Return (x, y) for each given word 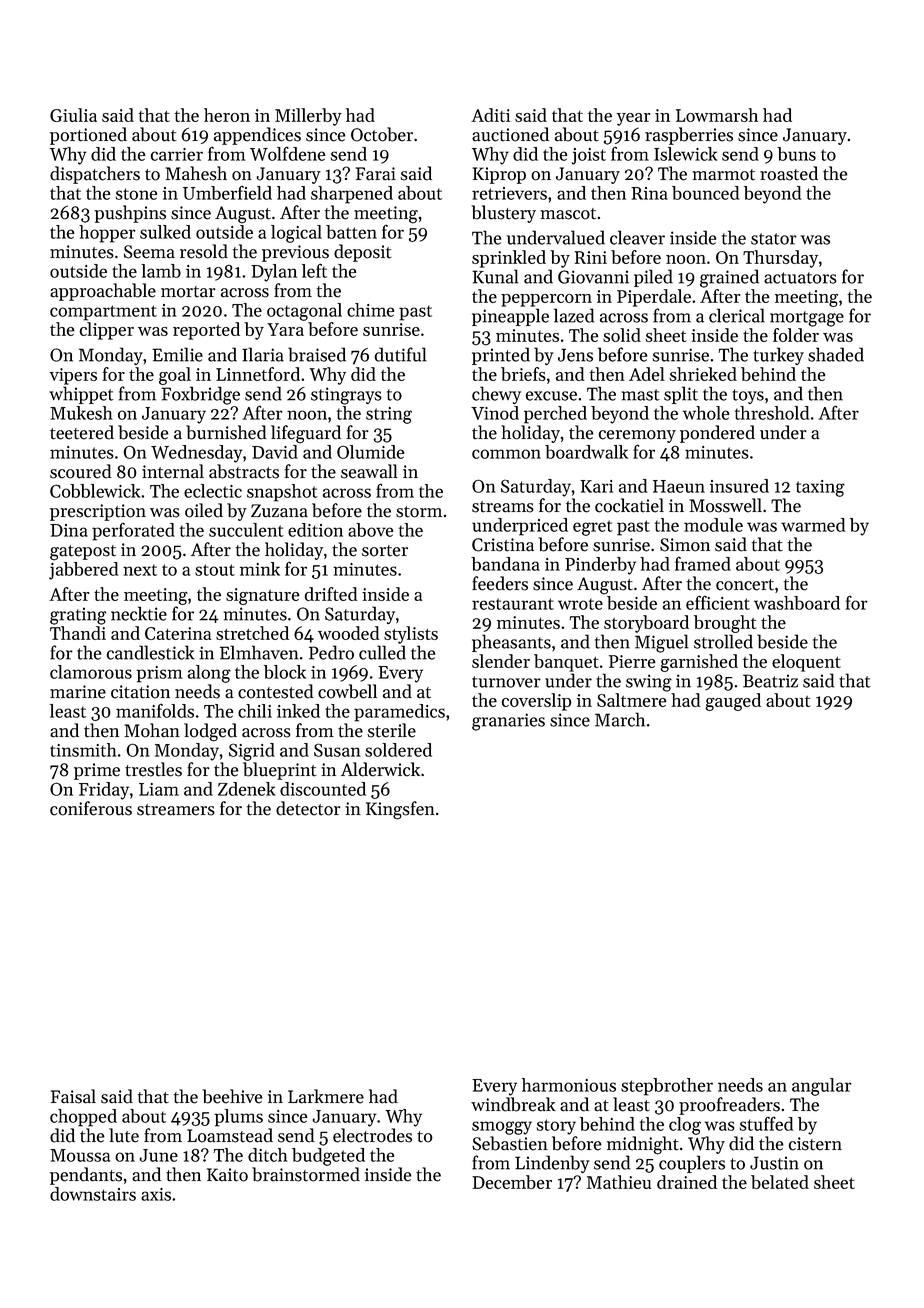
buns (796, 154)
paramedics (399, 713)
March (620, 719)
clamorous (91, 672)
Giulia (73, 115)
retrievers (509, 193)
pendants (86, 1176)
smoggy (502, 1128)
